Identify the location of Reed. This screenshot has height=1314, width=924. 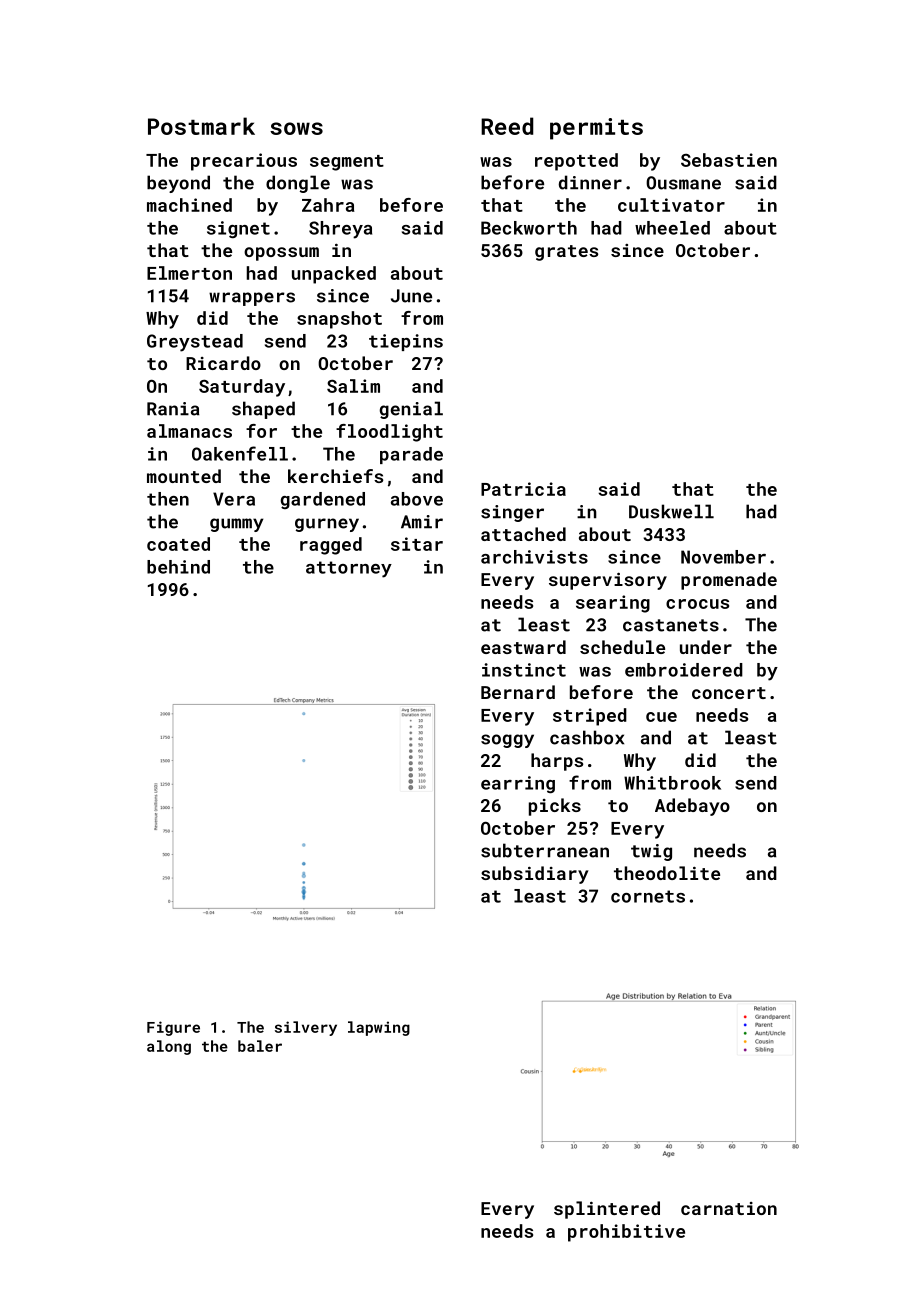
(507, 126).
